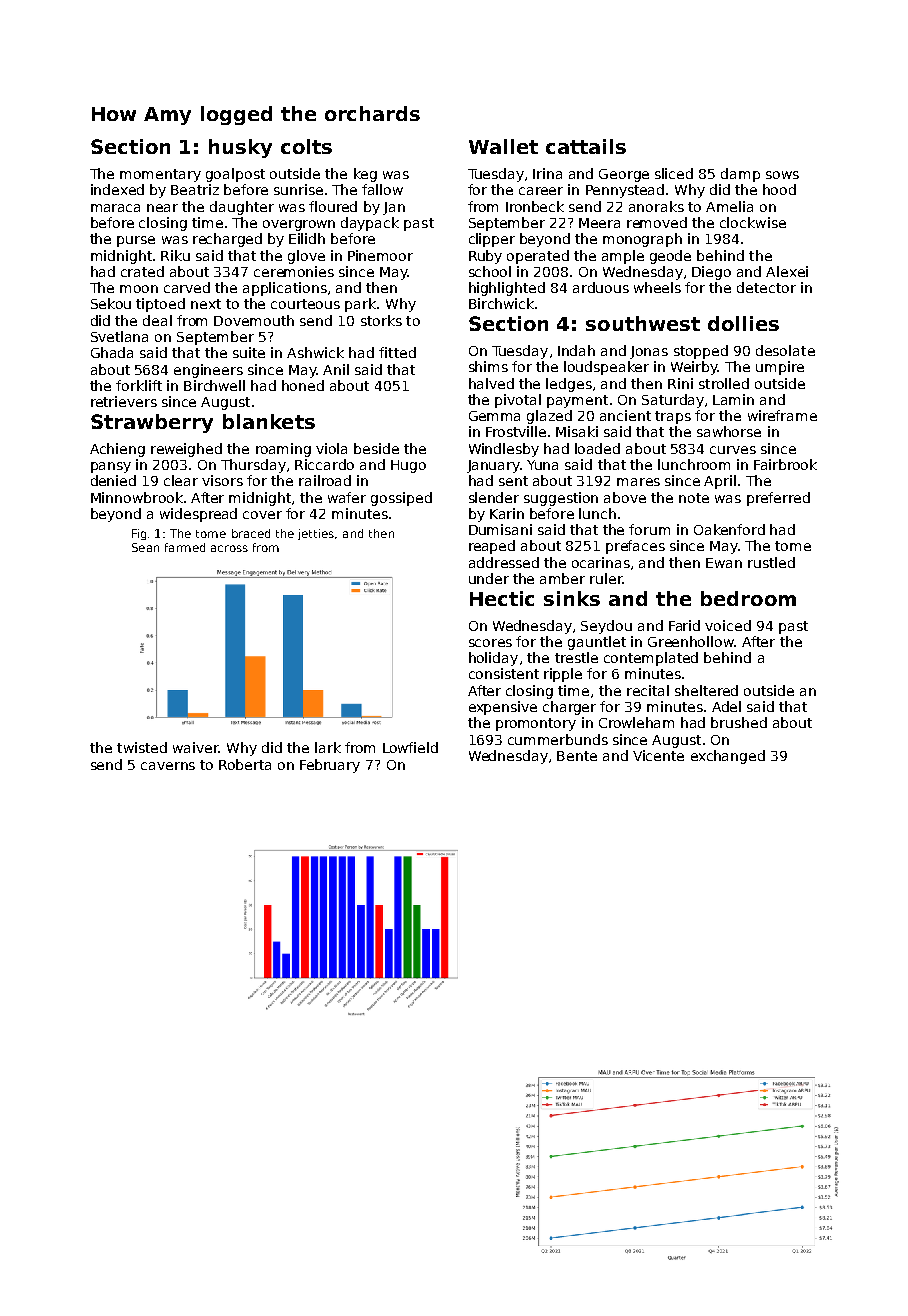 This screenshot has height=1316, width=908. I want to click on Pinemoor, so click(380, 255).
